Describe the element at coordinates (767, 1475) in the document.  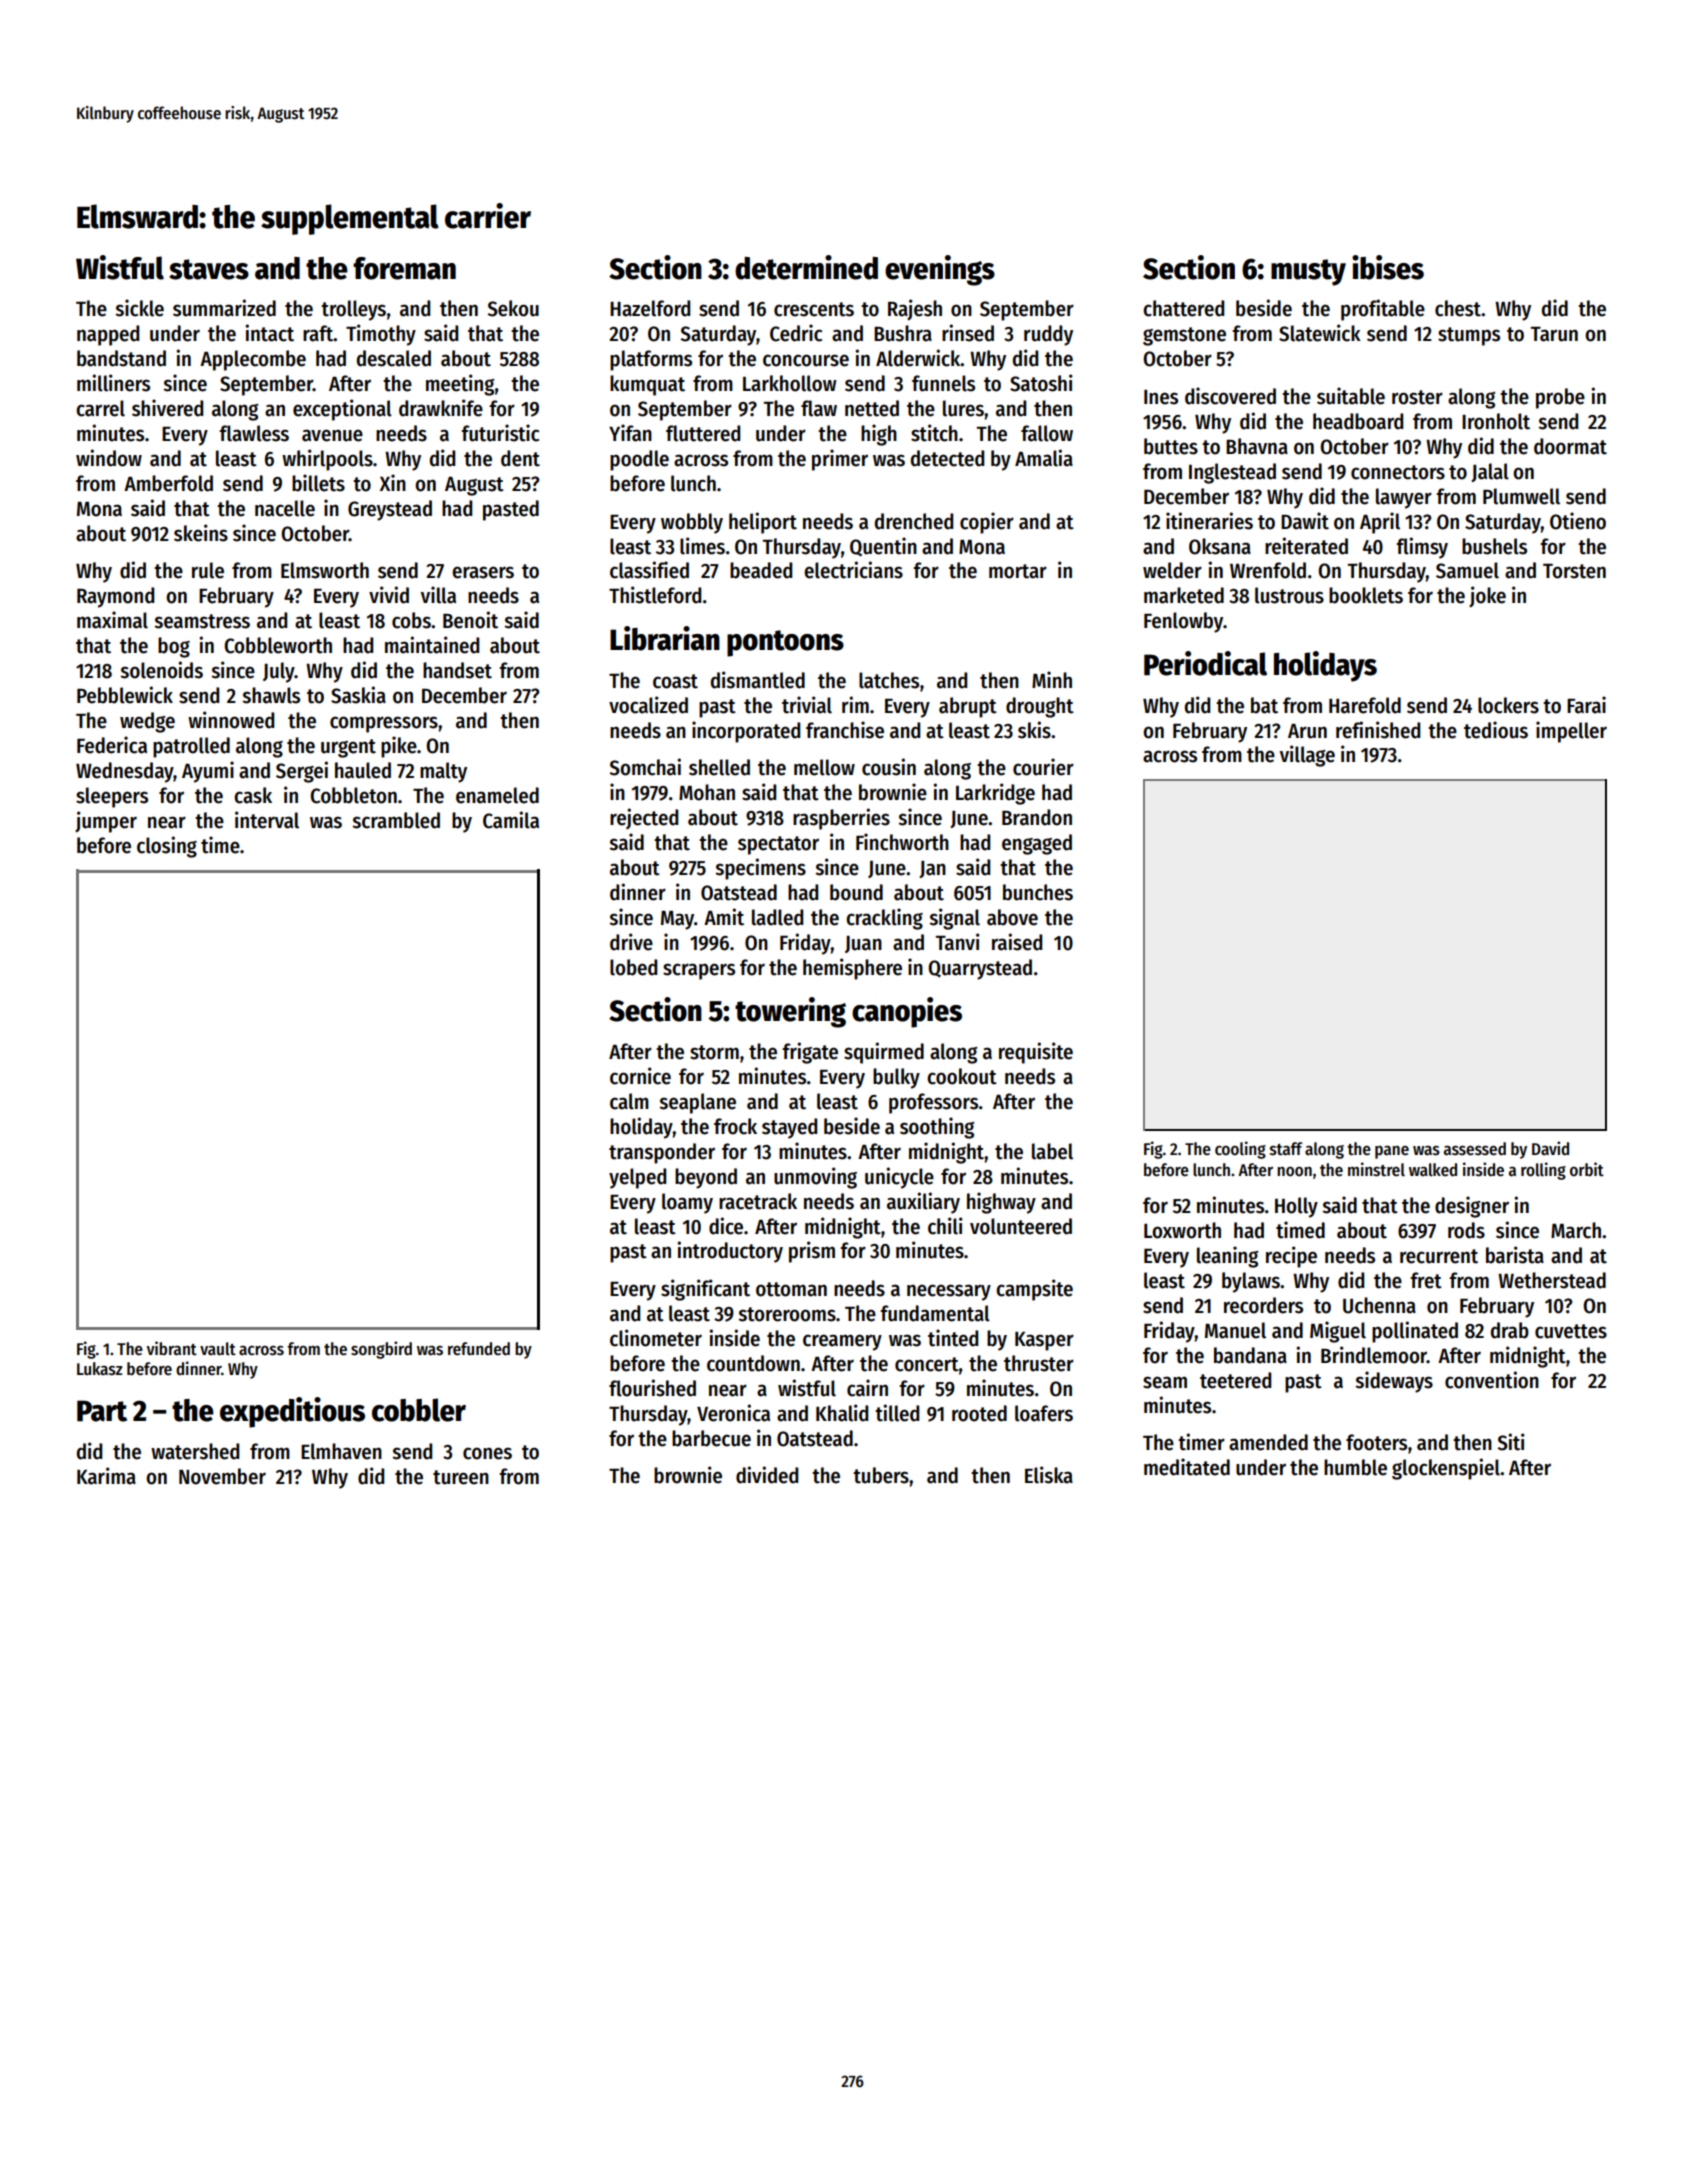
I see `divided` at that location.
